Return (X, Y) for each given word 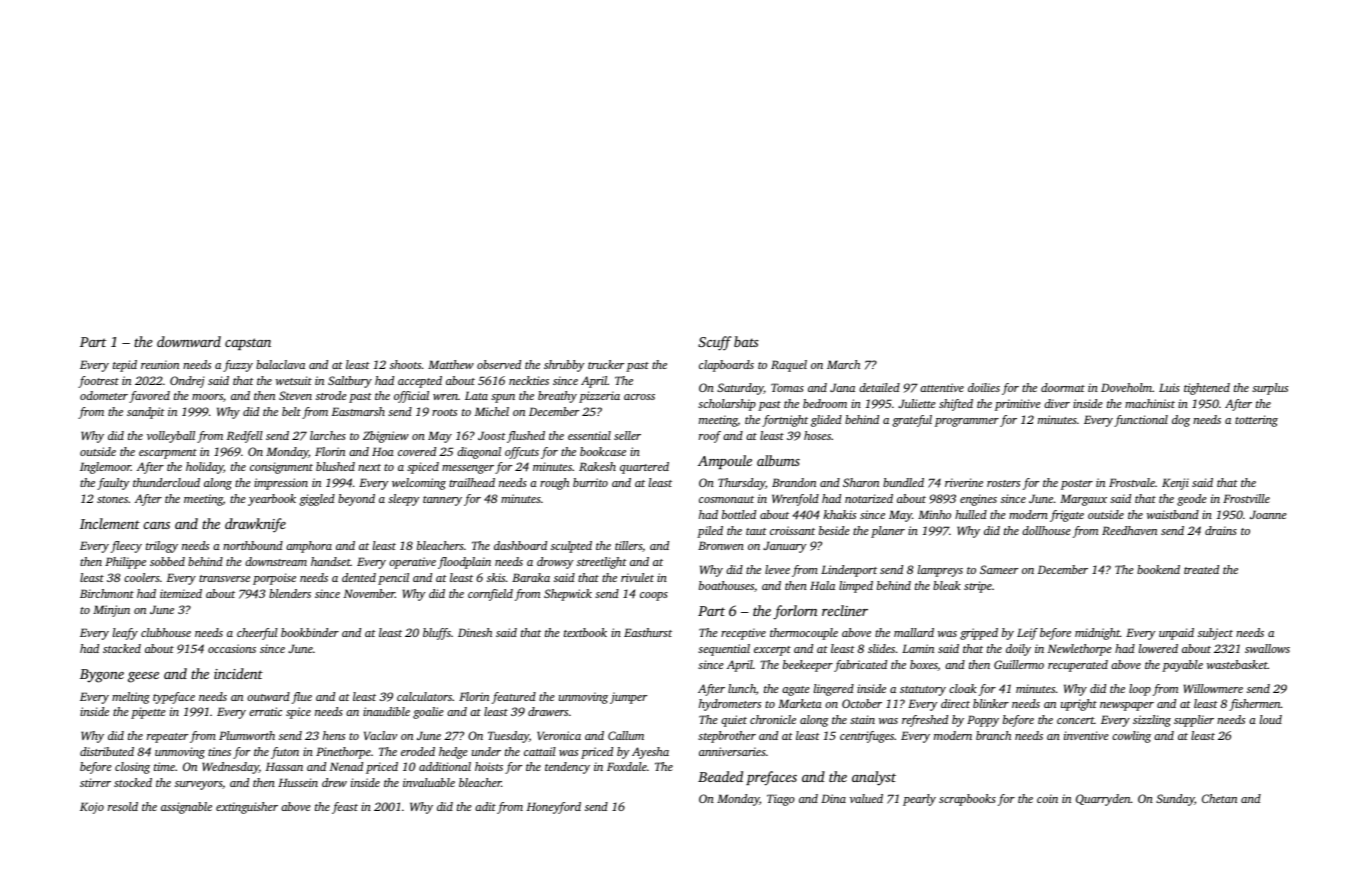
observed (499, 364)
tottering (1256, 421)
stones (112, 499)
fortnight (785, 421)
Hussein (298, 782)
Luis (1169, 387)
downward (189, 341)
